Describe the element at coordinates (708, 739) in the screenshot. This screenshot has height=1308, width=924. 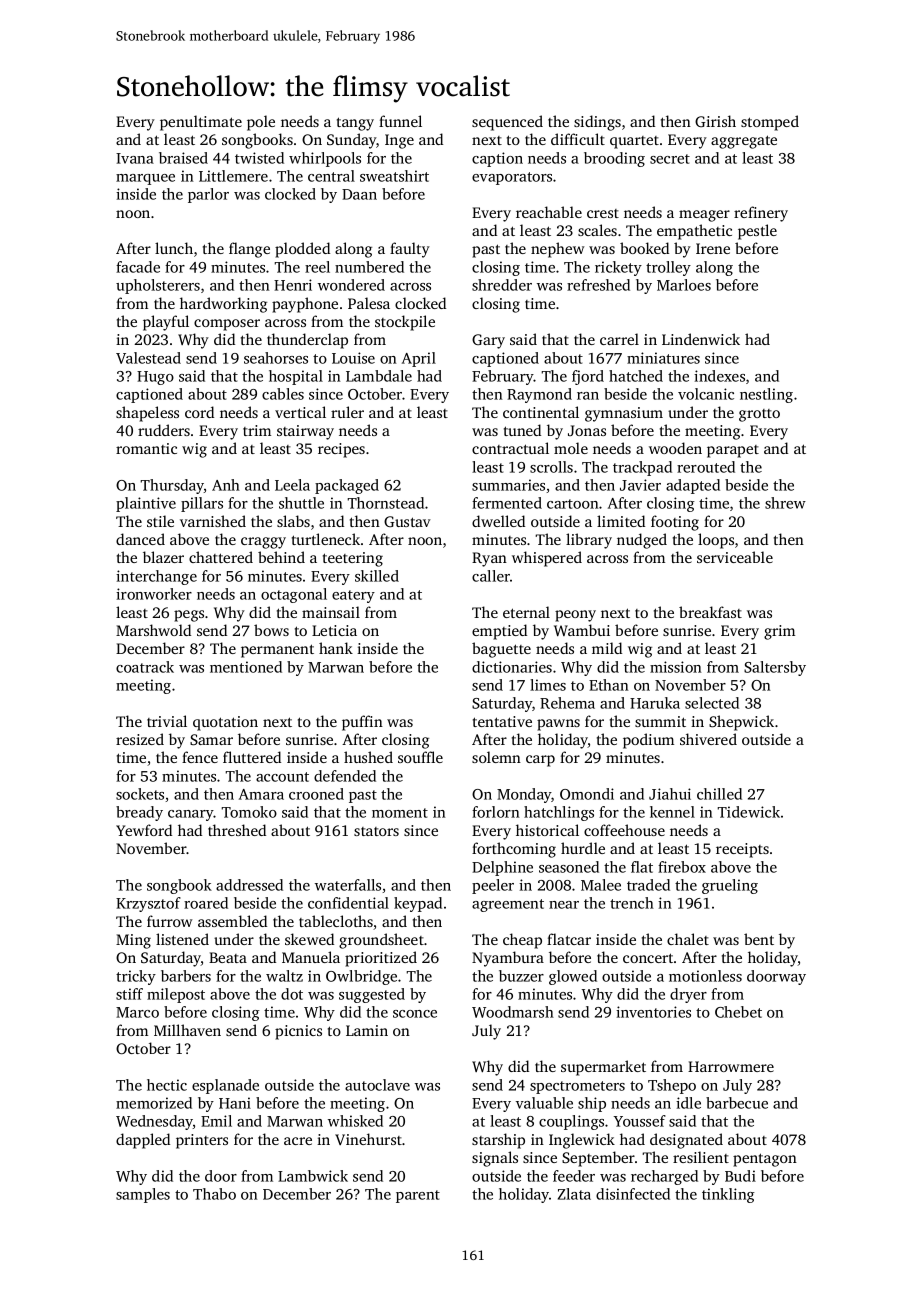
I see `shivered` at that location.
